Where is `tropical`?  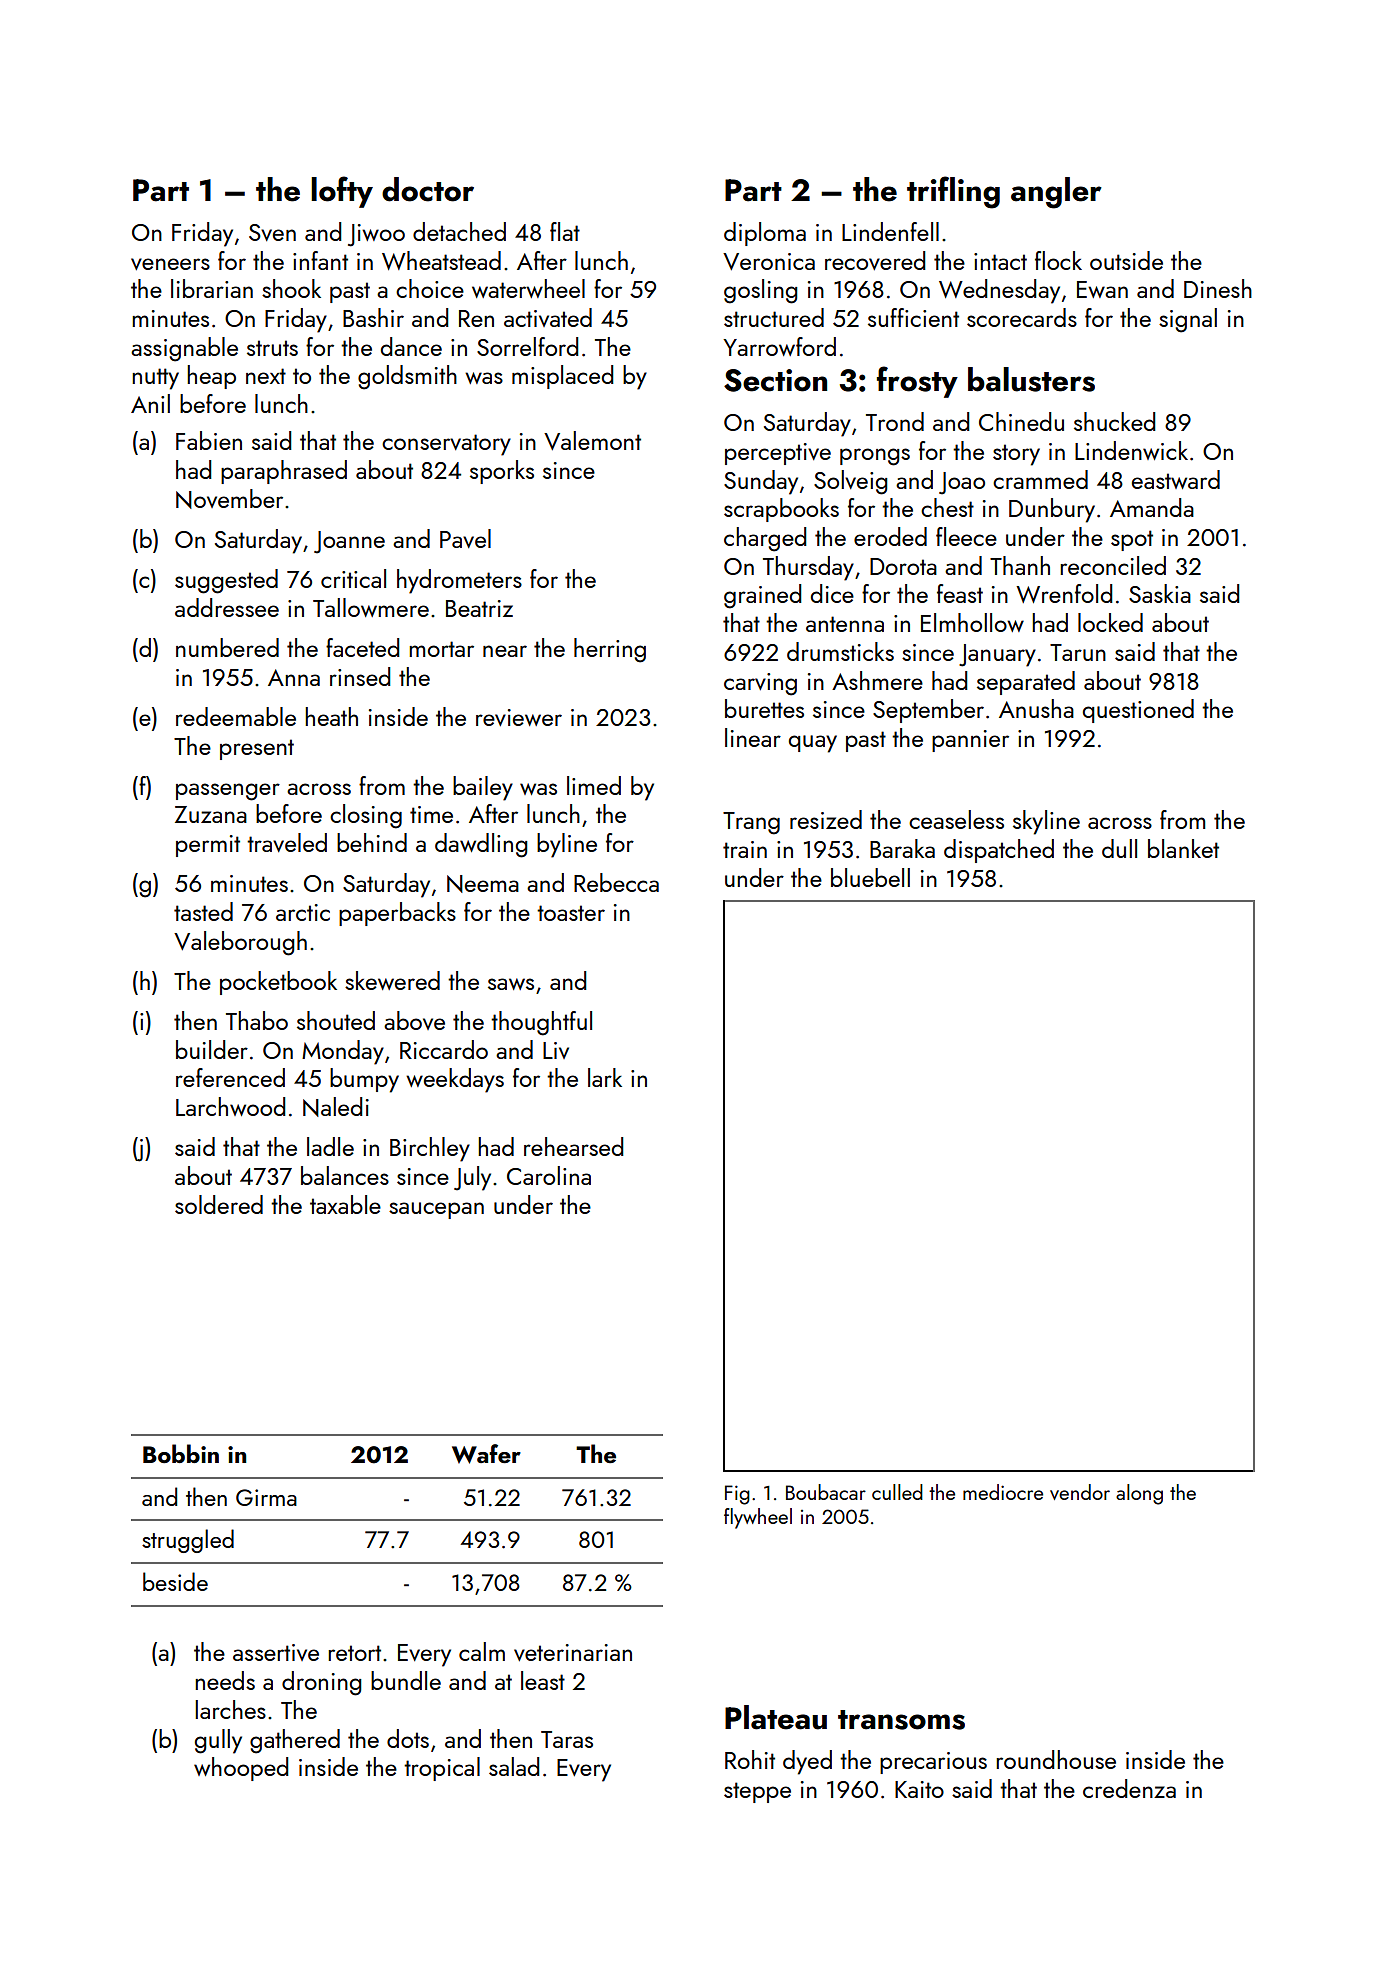
tropical is located at coordinates (442, 1769).
